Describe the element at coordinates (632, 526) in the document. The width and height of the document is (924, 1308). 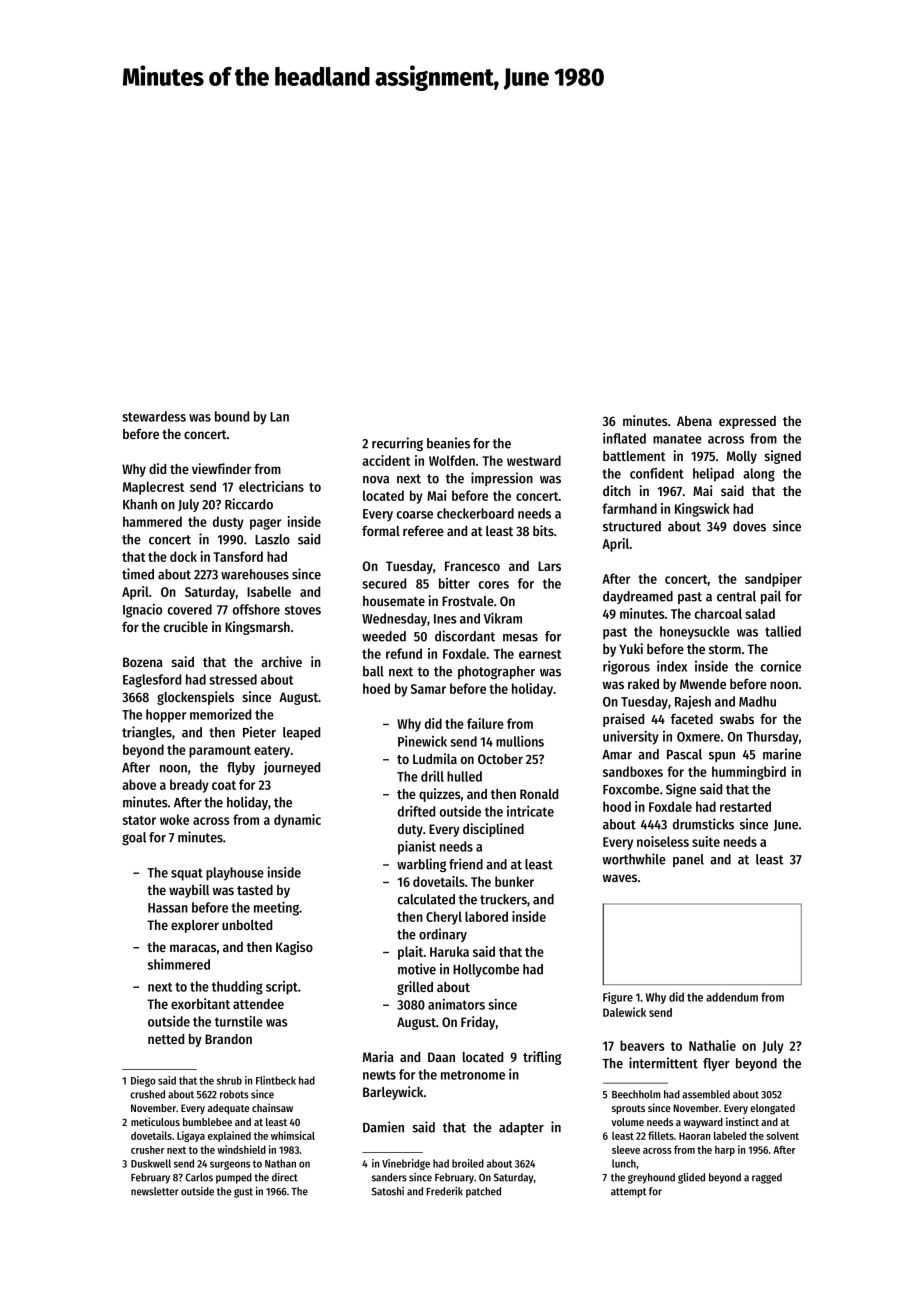
I see `structured` at that location.
